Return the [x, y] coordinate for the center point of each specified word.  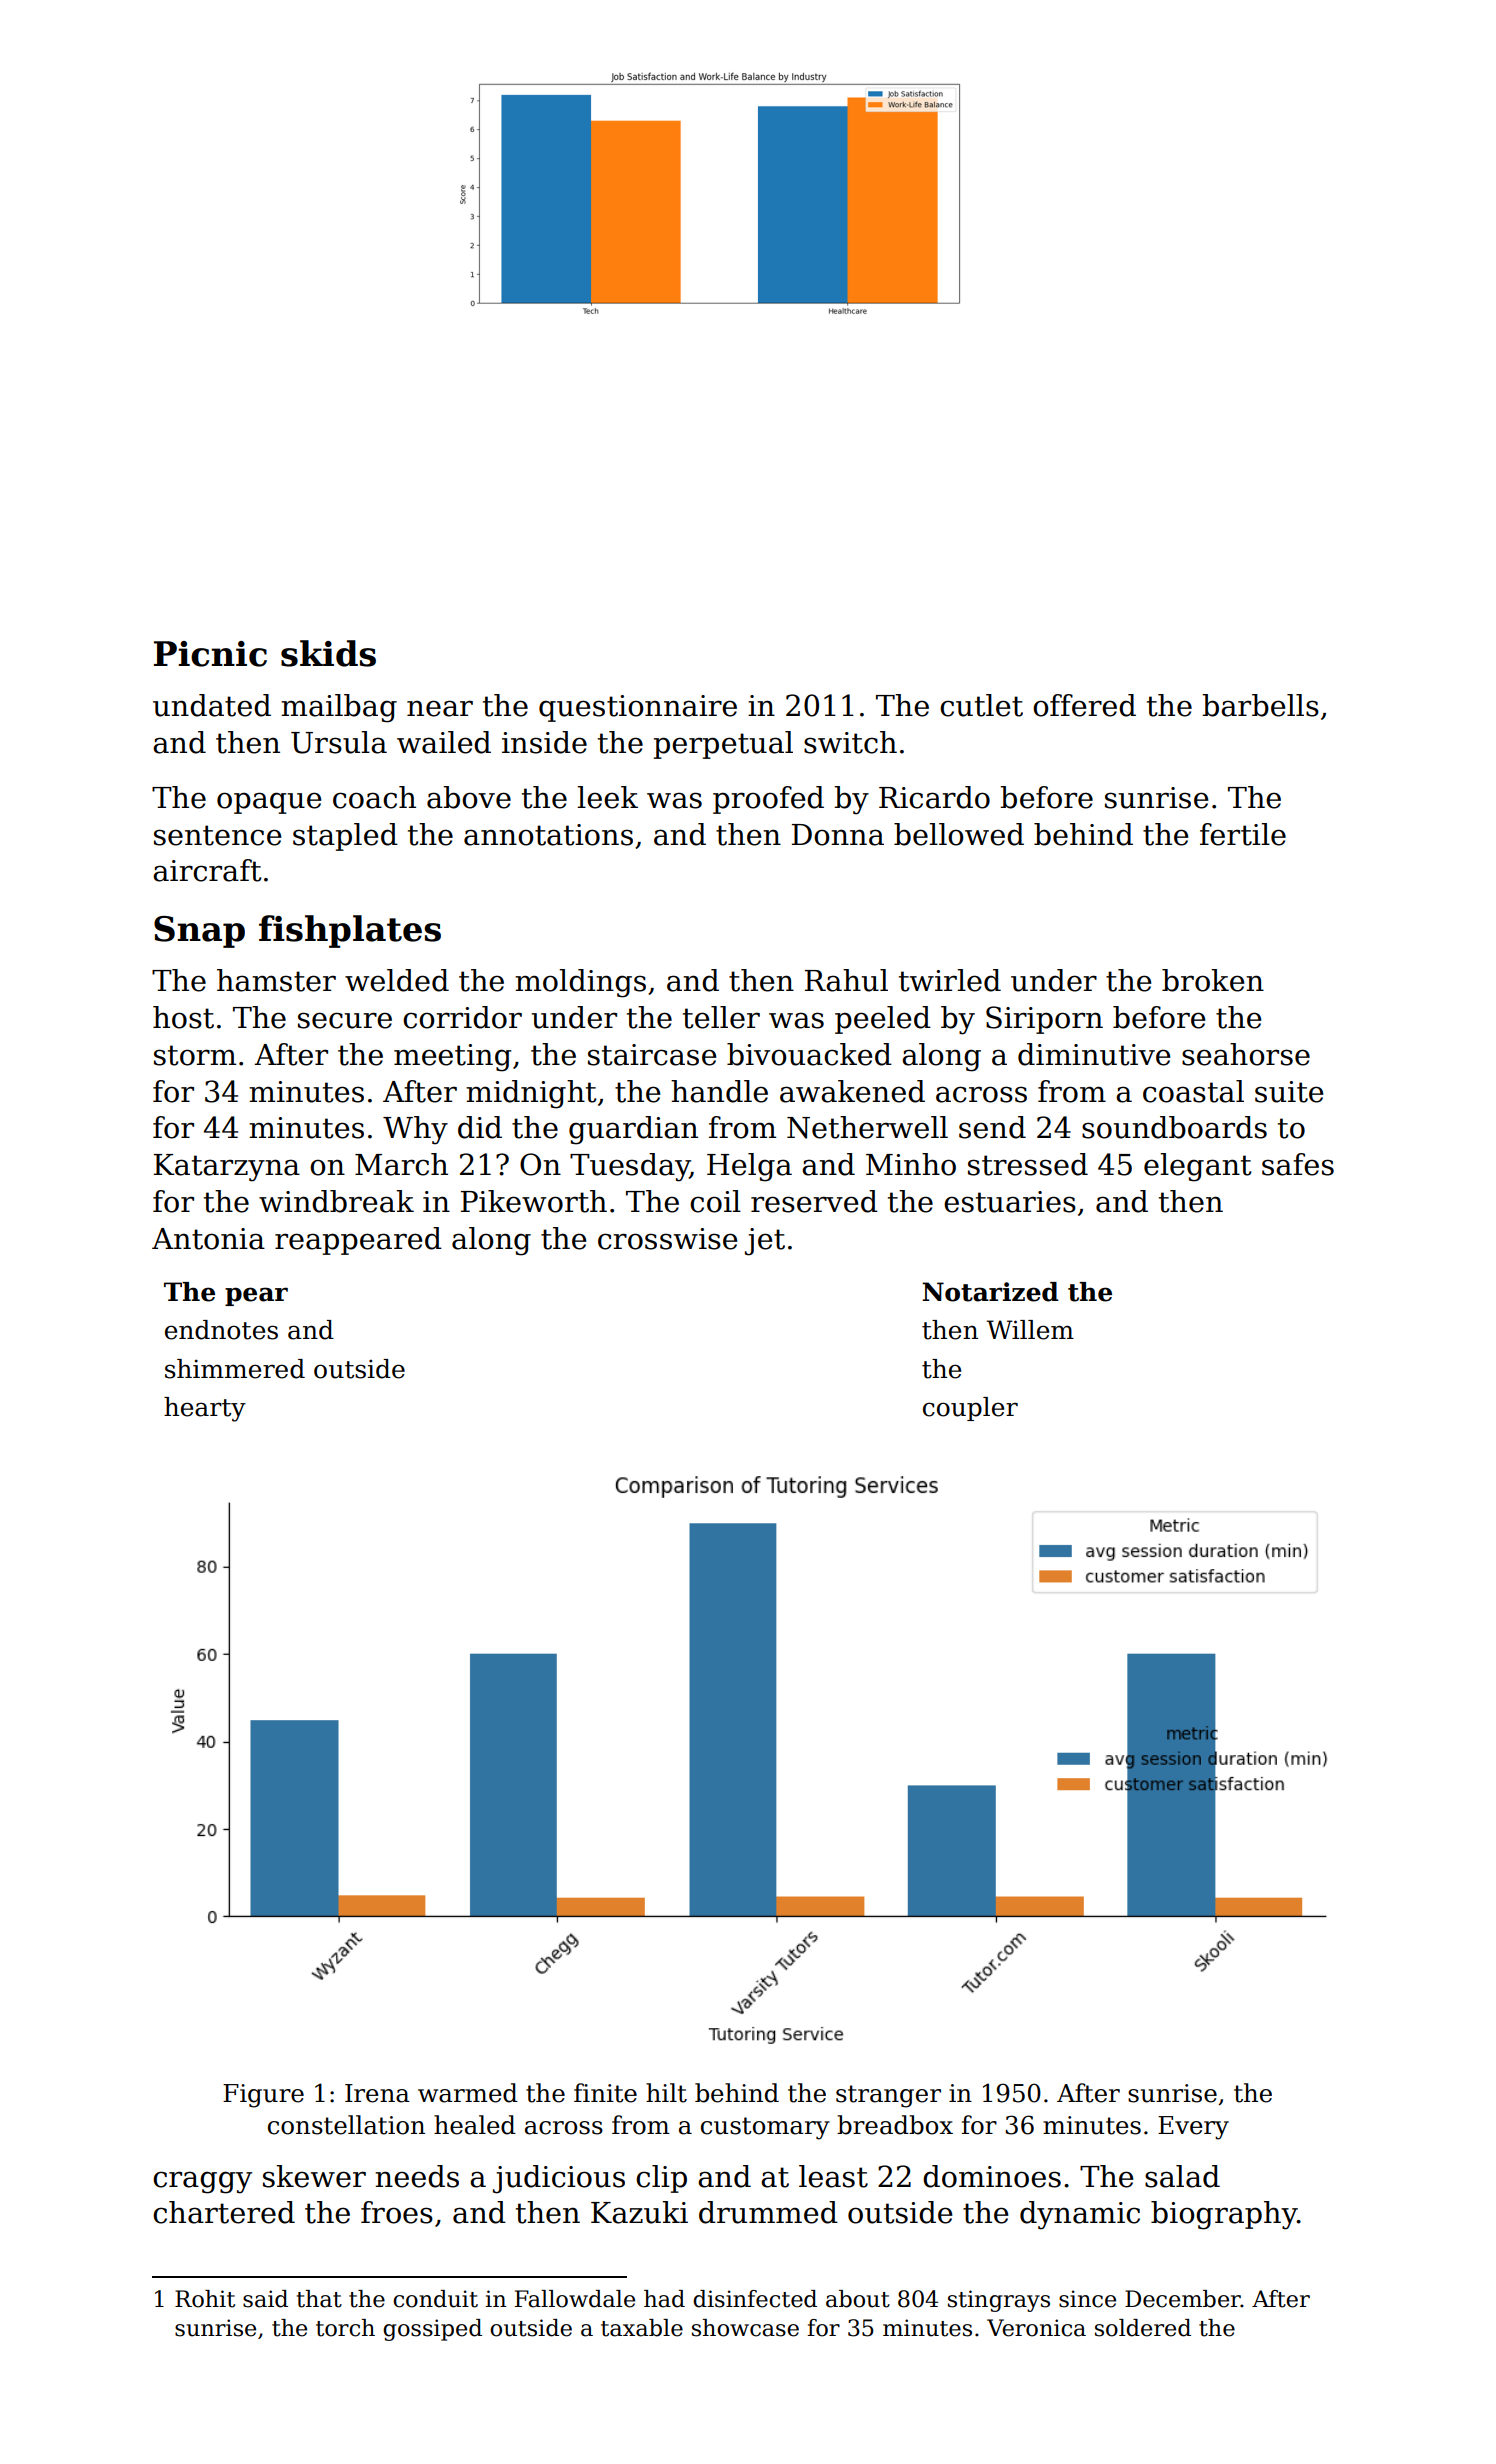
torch [345, 2328]
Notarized [990, 1292]
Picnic [210, 654]
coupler [970, 1409]
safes [1298, 1164]
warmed [468, 2093]
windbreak [336, 1201]
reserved [814, 1201]
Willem [1030, 1330]
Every [1193, 2128]
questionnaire [638, 708]
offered [1084, 705]
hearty [205, 1409]
